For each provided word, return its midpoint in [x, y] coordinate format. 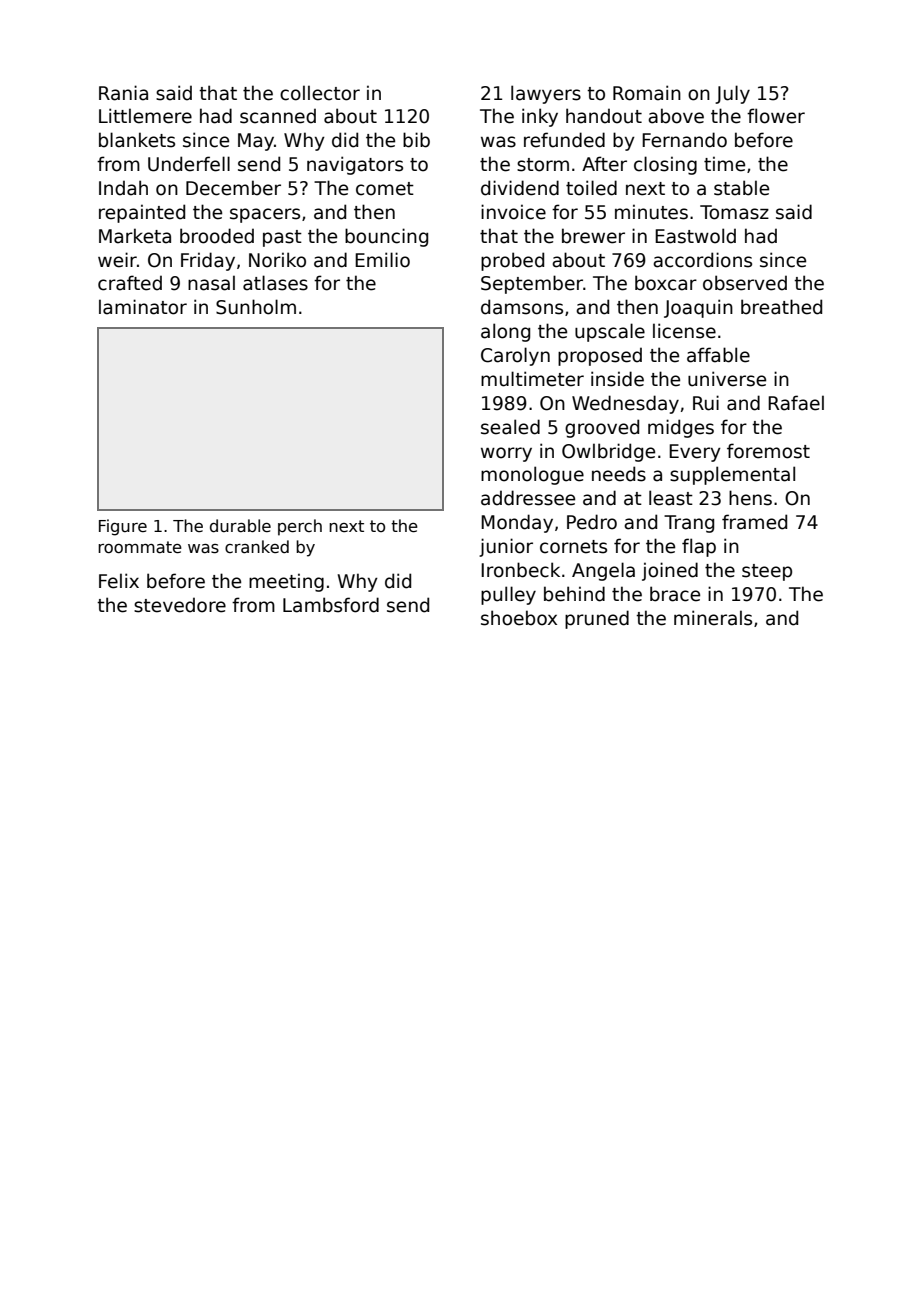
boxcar [666, 283]
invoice [513, 212]
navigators [355, 165]
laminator [143, 307]
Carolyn [515, 356]
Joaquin [698, 308]
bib [416, 140]
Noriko [277, 260]
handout [604, 116]
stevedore [180, 605]
